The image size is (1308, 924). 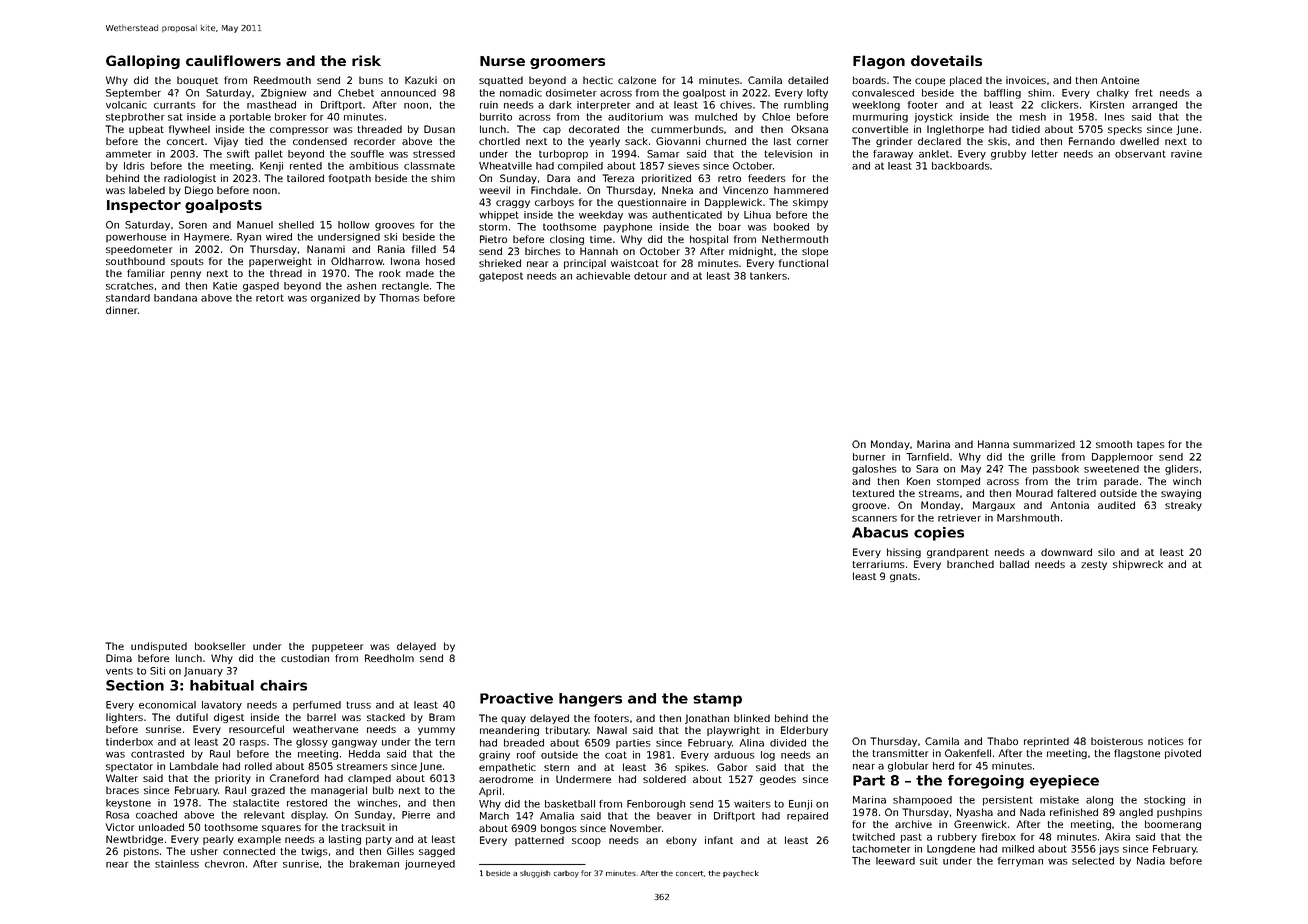 What do you see at coordinates (233, 60) in the page?
I see `cauliflowers` at bounding box center [233, 60].
